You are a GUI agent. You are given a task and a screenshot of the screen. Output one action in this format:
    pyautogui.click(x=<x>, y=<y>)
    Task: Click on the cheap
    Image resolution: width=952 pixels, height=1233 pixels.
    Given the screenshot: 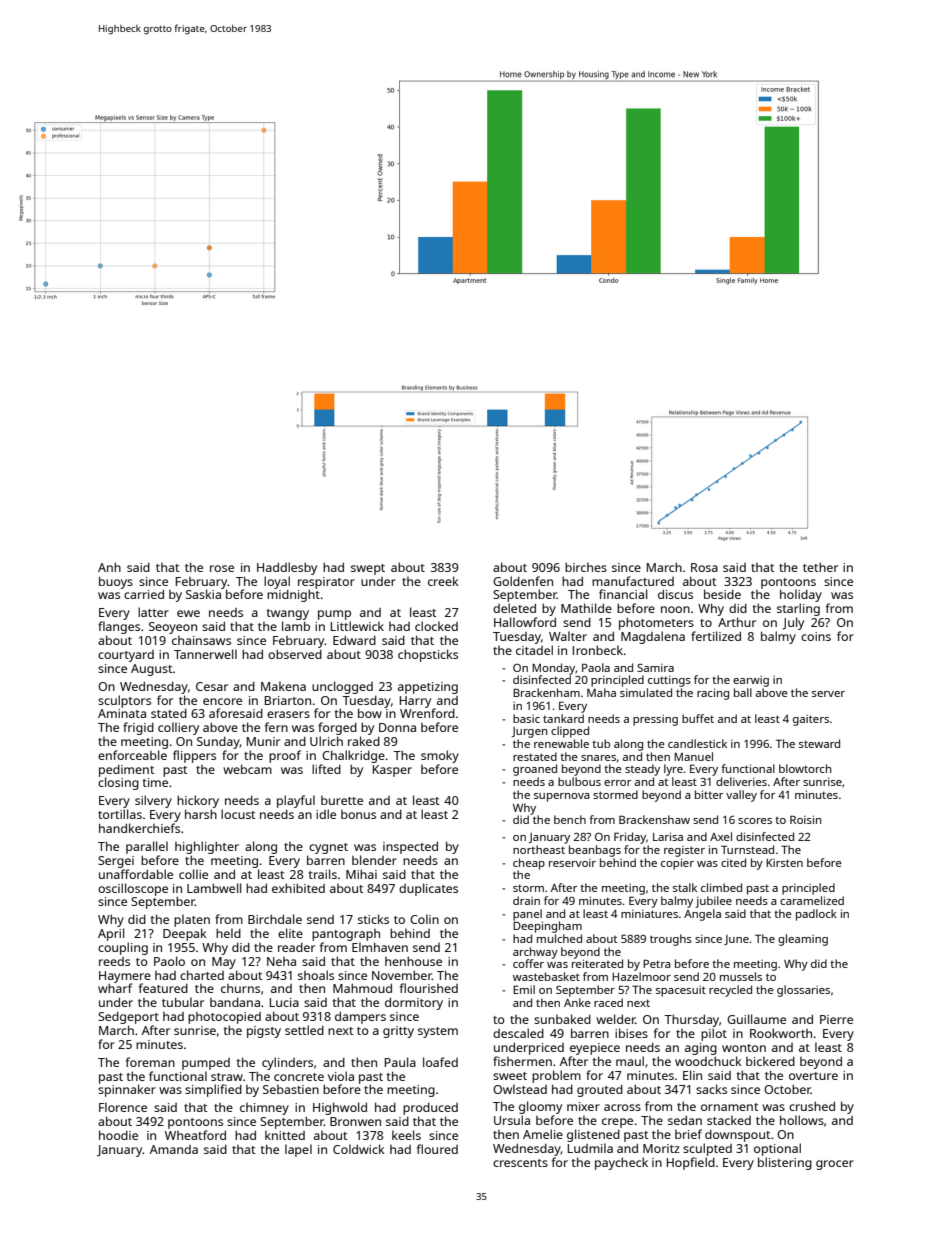 What is the action you would take?
    pyautogui.click(x=529, y=864)
